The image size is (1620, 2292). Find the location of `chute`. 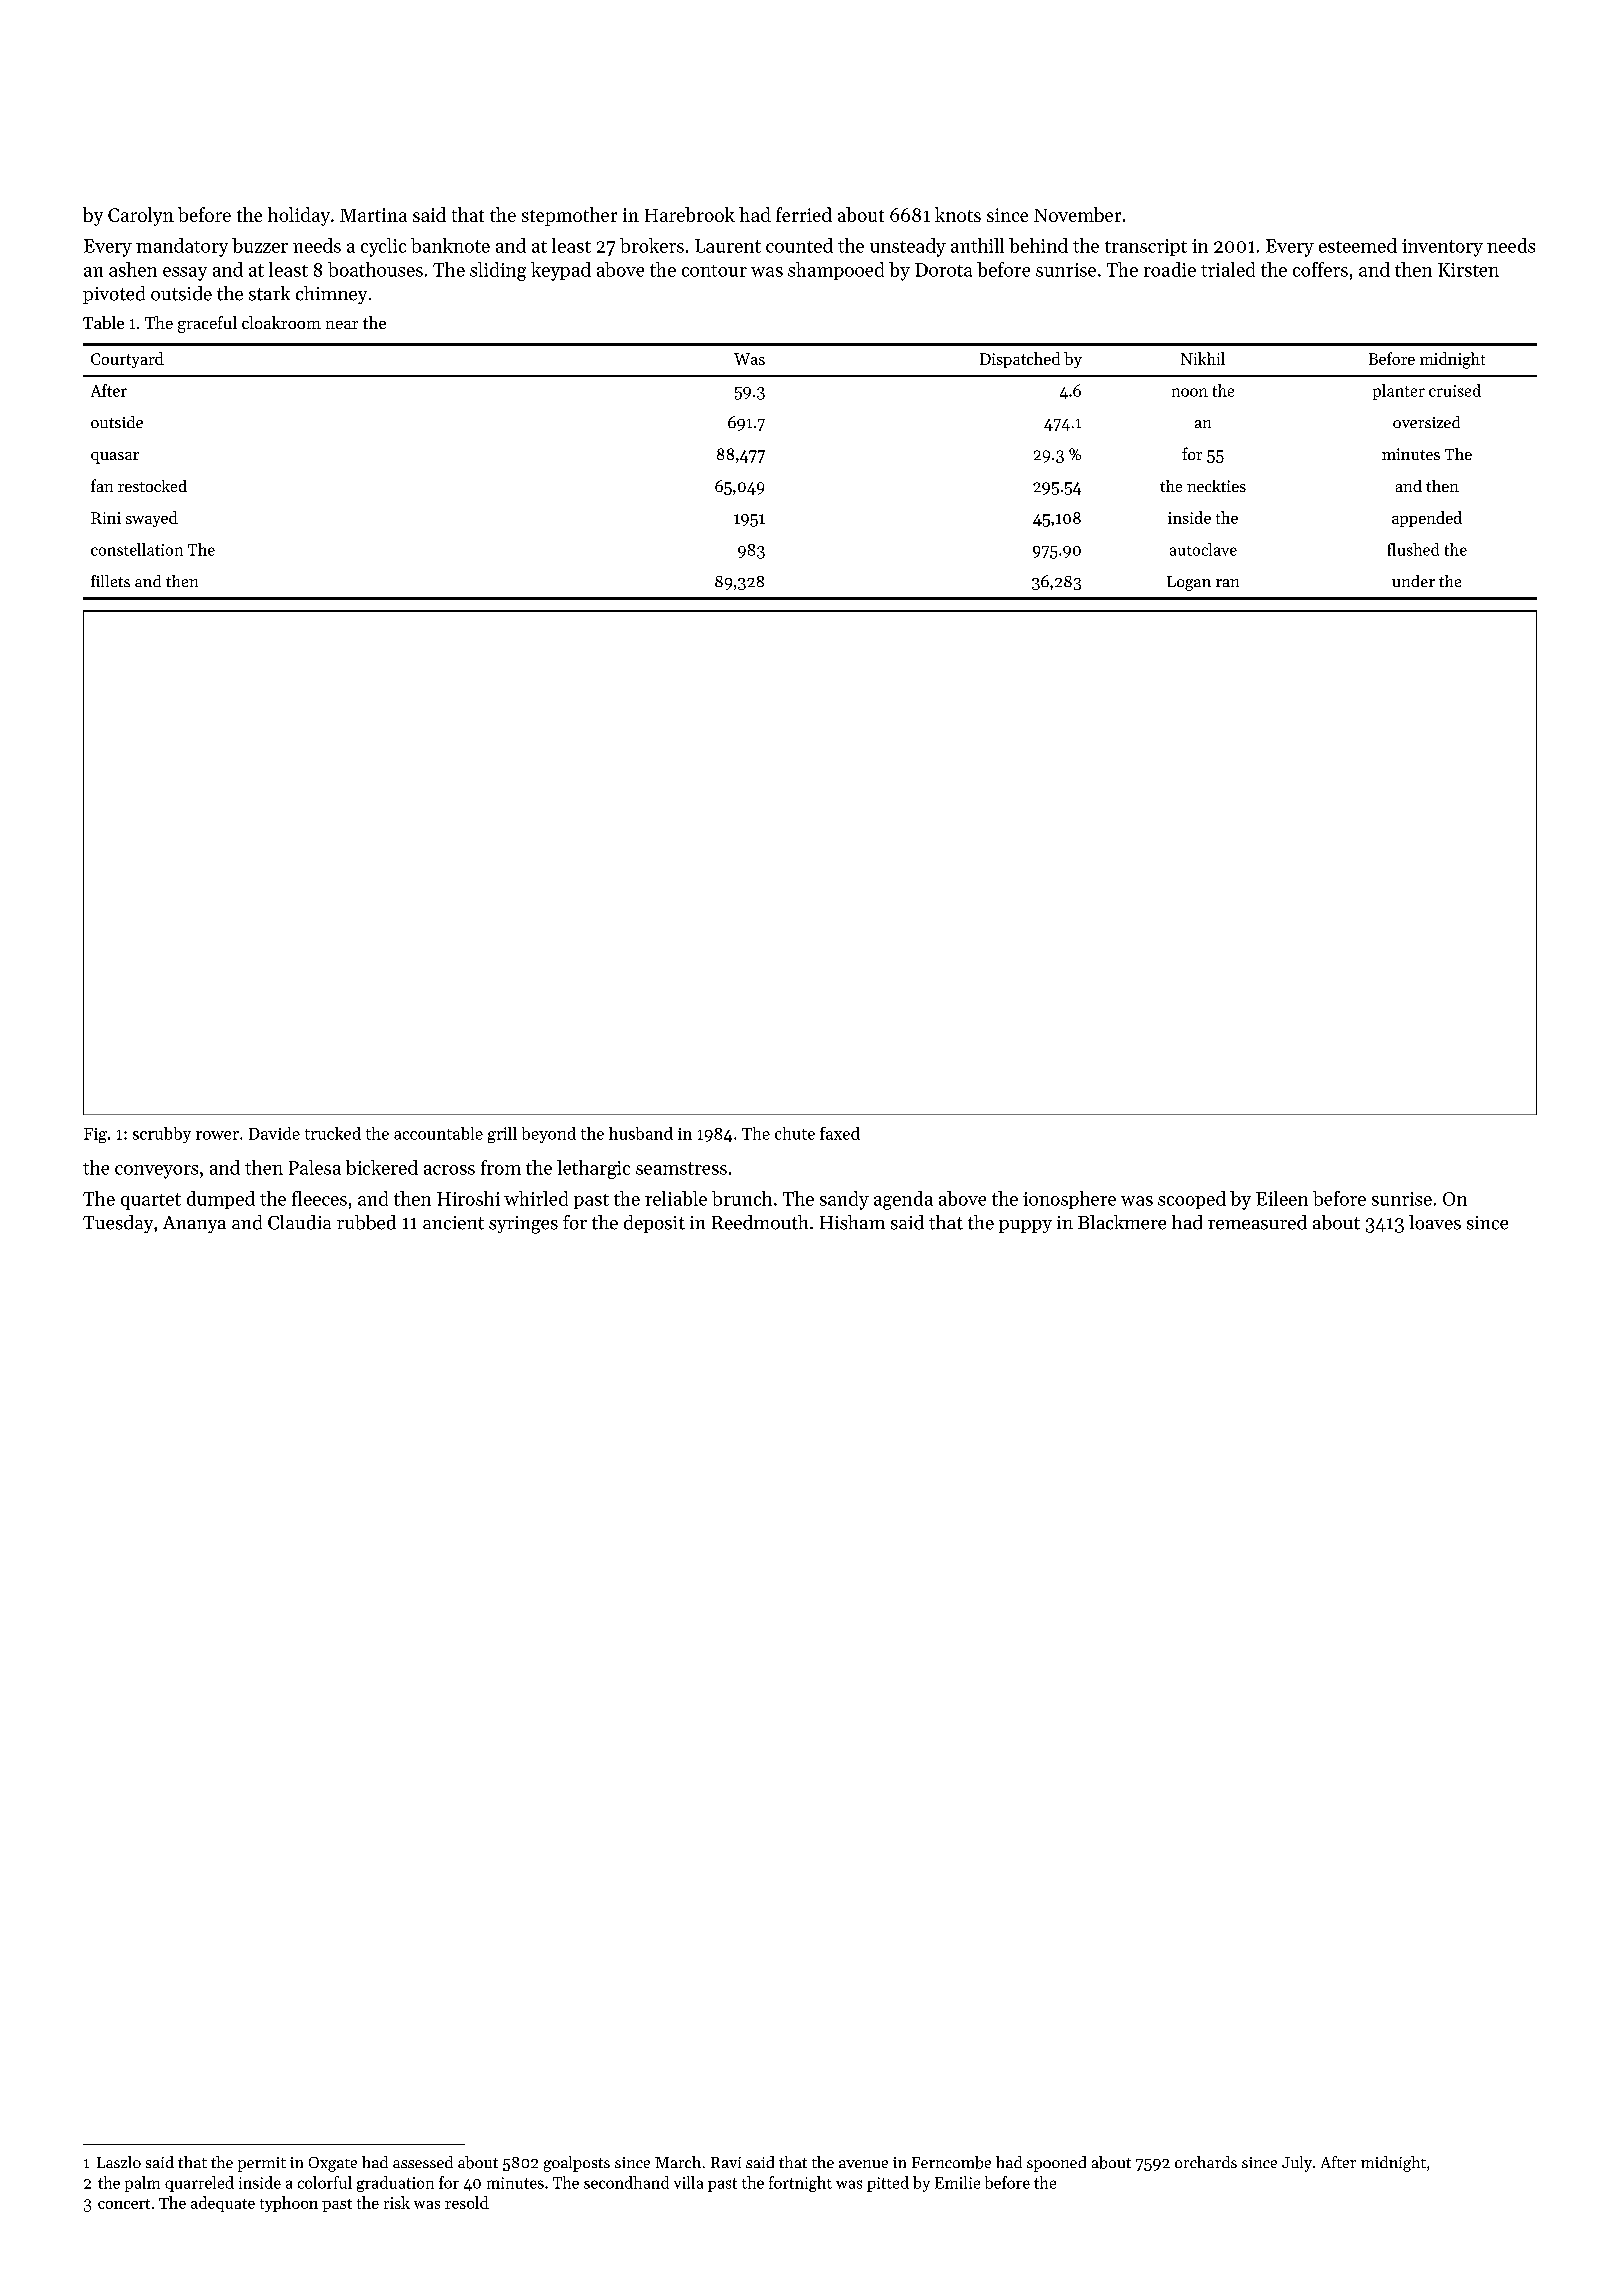

chute is located at coordinates (795, 1133).
